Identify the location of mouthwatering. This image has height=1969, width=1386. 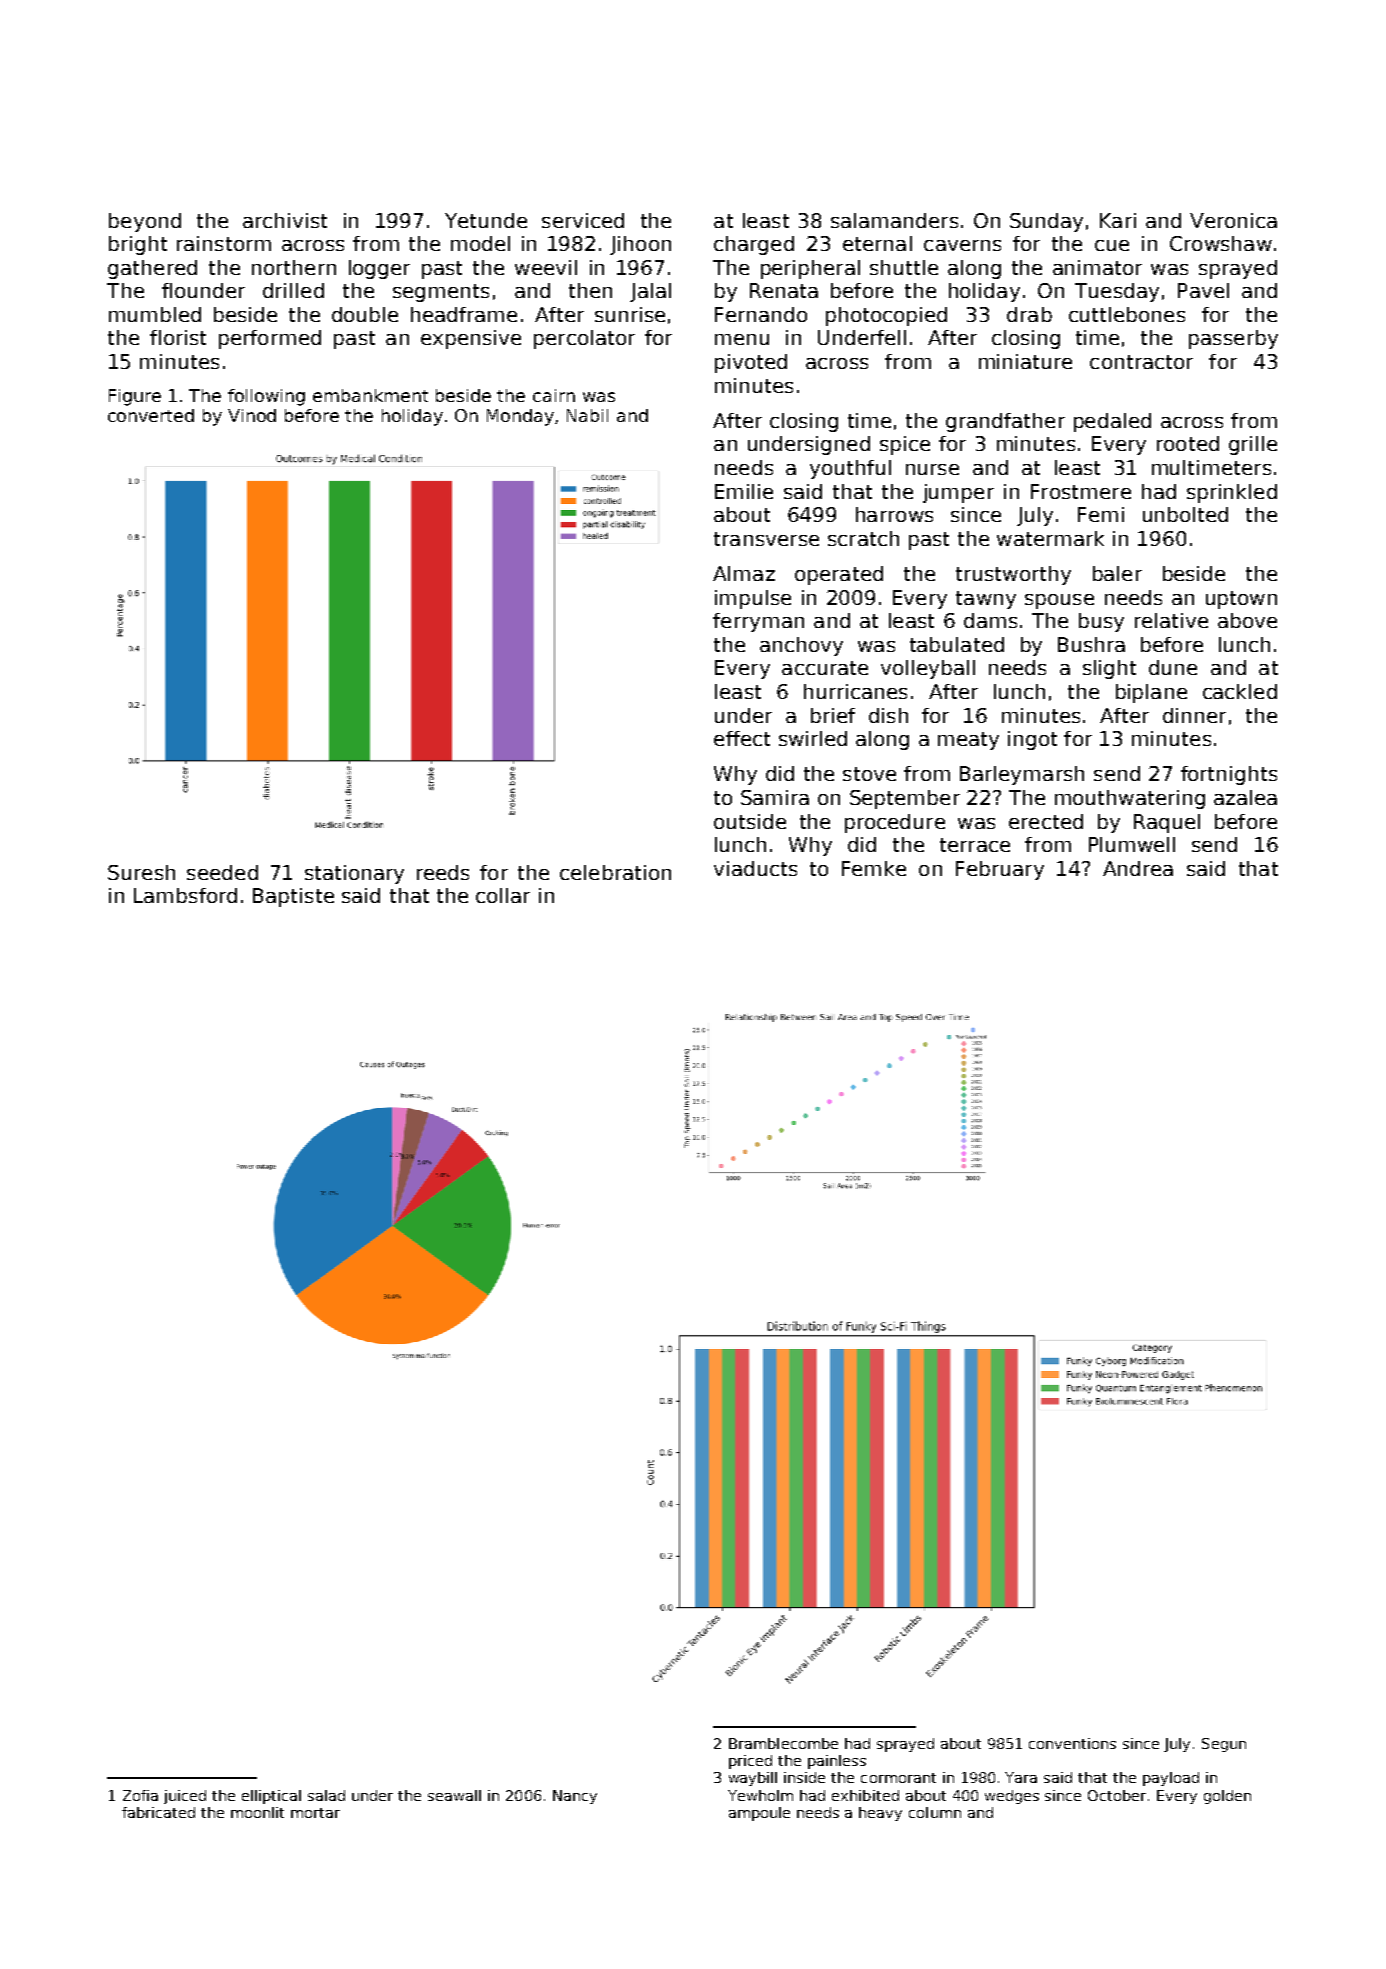
(1130, 799).
